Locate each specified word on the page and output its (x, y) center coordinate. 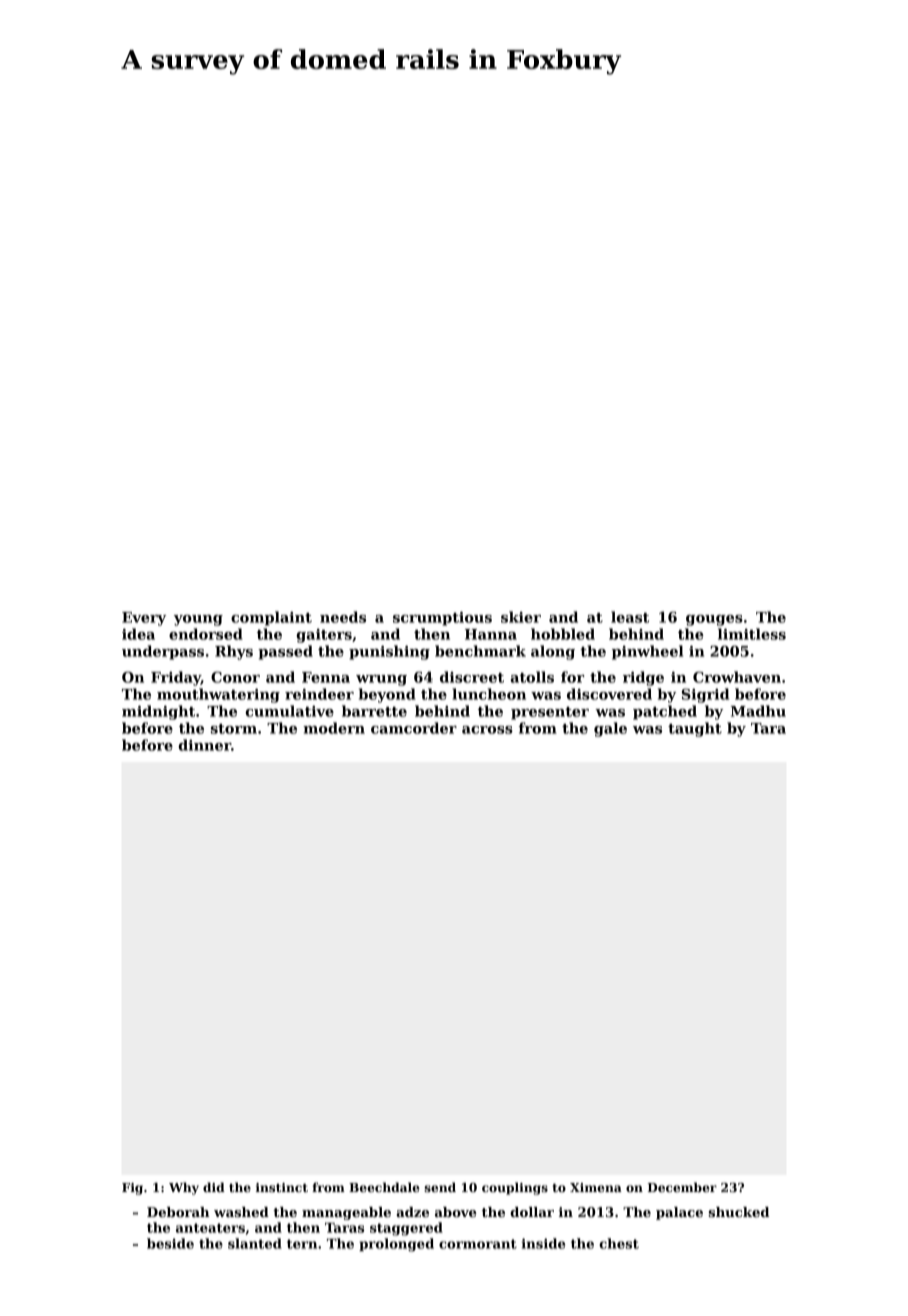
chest (619, 1243)
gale (610, 729)
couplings (515, 1188)
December (682, 1187)
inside (543, 1243)
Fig (132, 1189)
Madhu (758, 711)
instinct (282, 1187)
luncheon (489, 694)
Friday (176, 678)
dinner (204, 745)
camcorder (414, 728)
